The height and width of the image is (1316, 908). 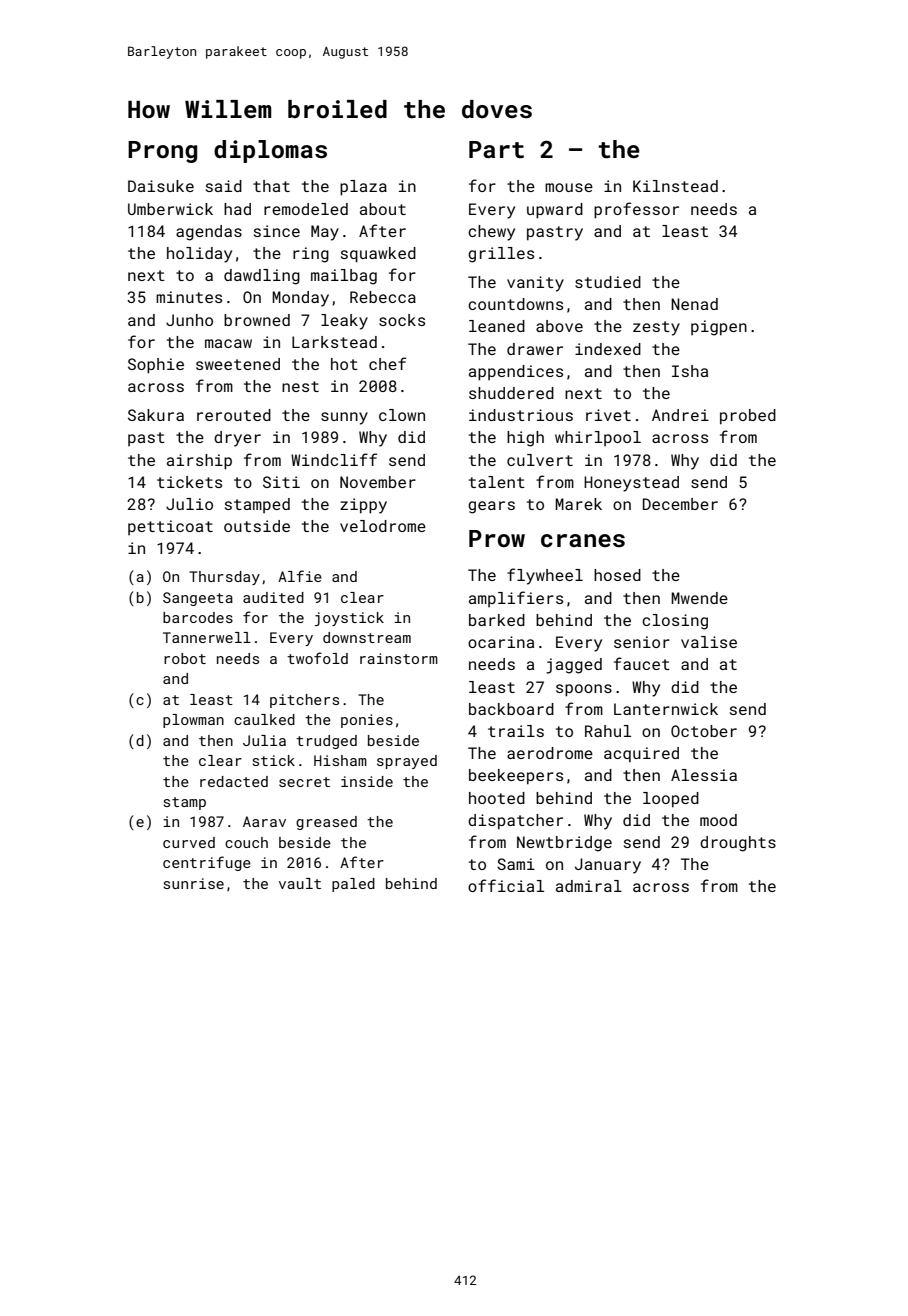 I want to click on sunrise, so click(x=193, y=883).
